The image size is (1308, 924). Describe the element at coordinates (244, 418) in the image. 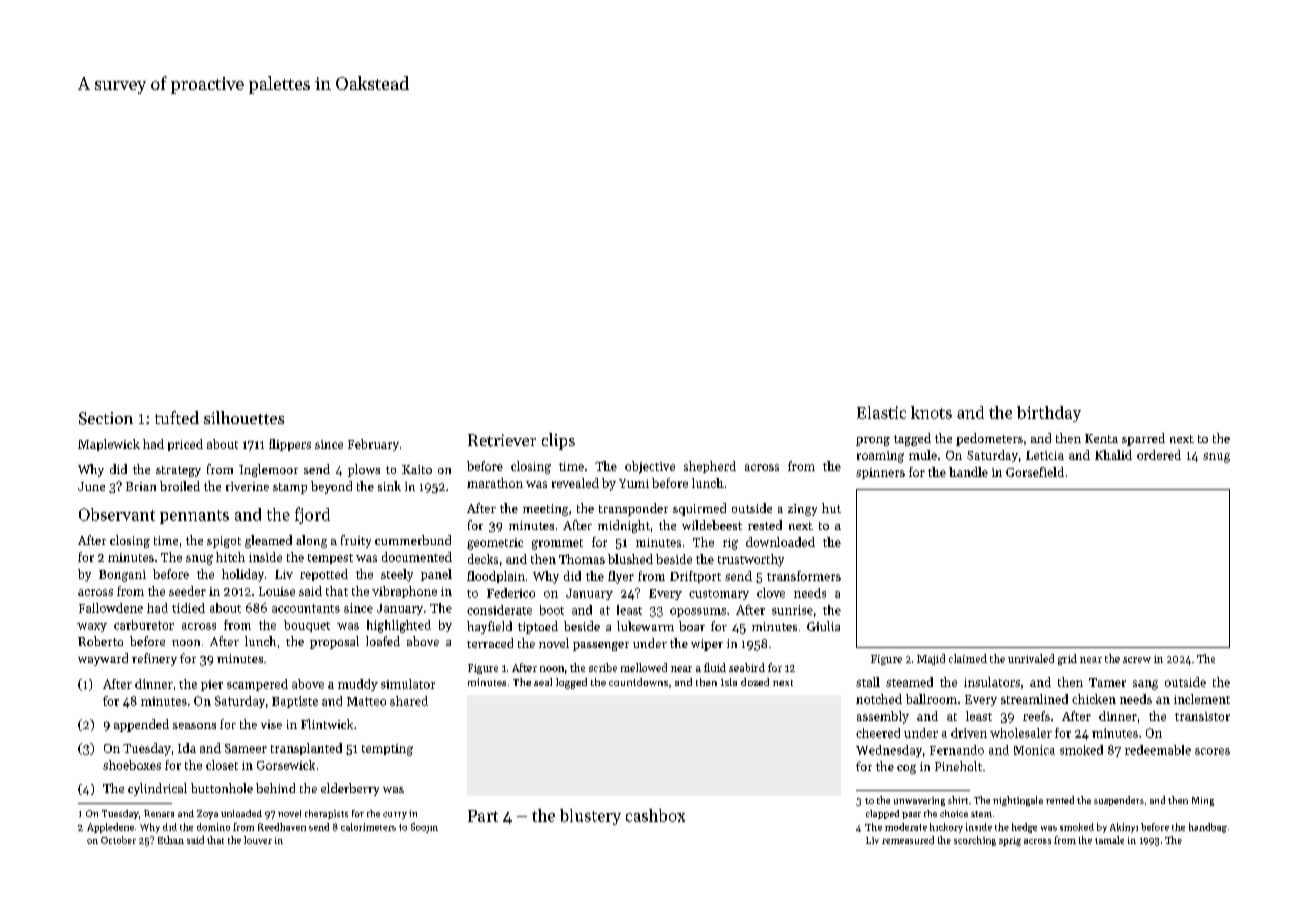

I see `silhouettes` at that location.
